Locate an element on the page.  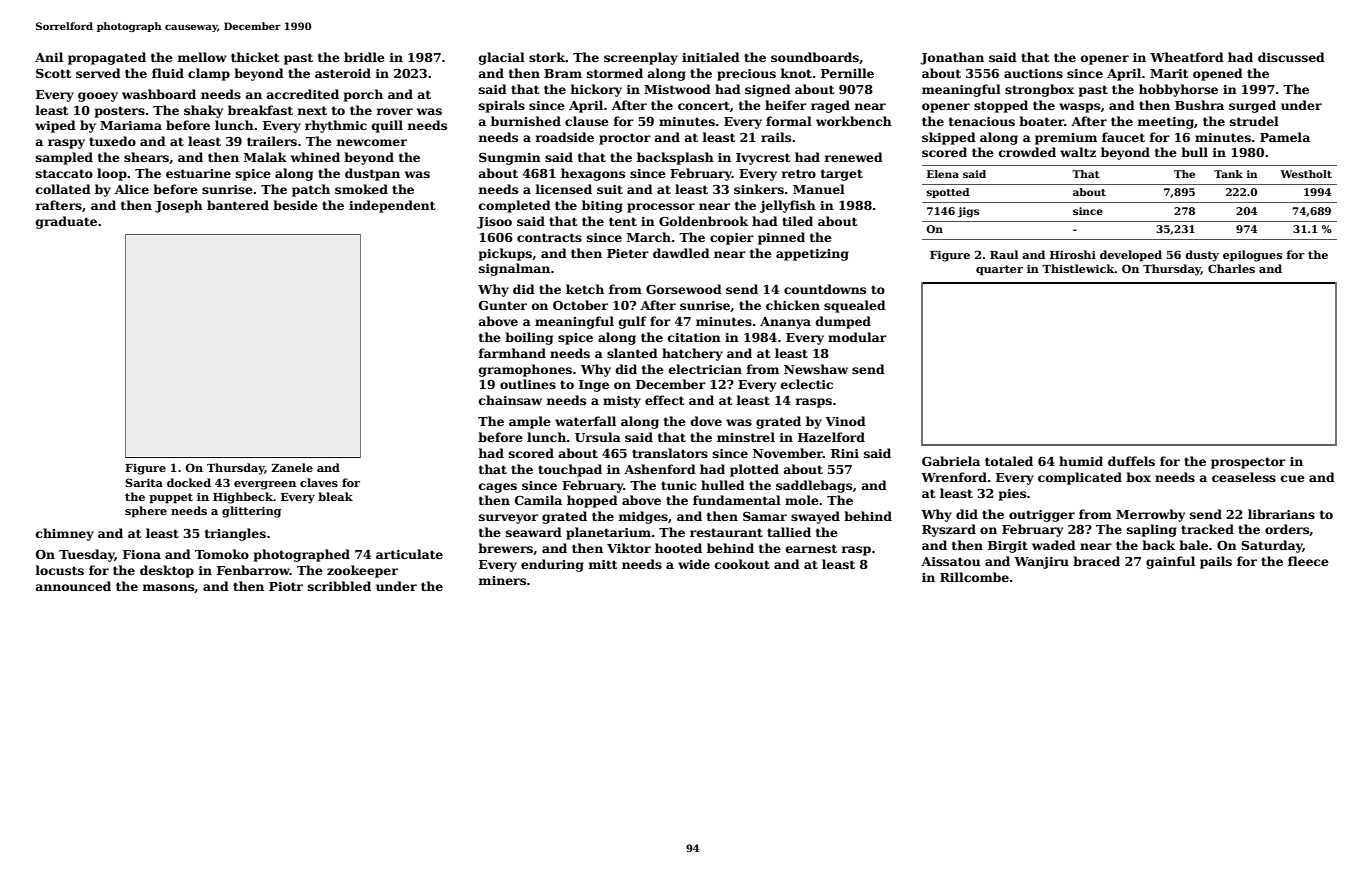
waded is located at coordinates (1054, 545).
